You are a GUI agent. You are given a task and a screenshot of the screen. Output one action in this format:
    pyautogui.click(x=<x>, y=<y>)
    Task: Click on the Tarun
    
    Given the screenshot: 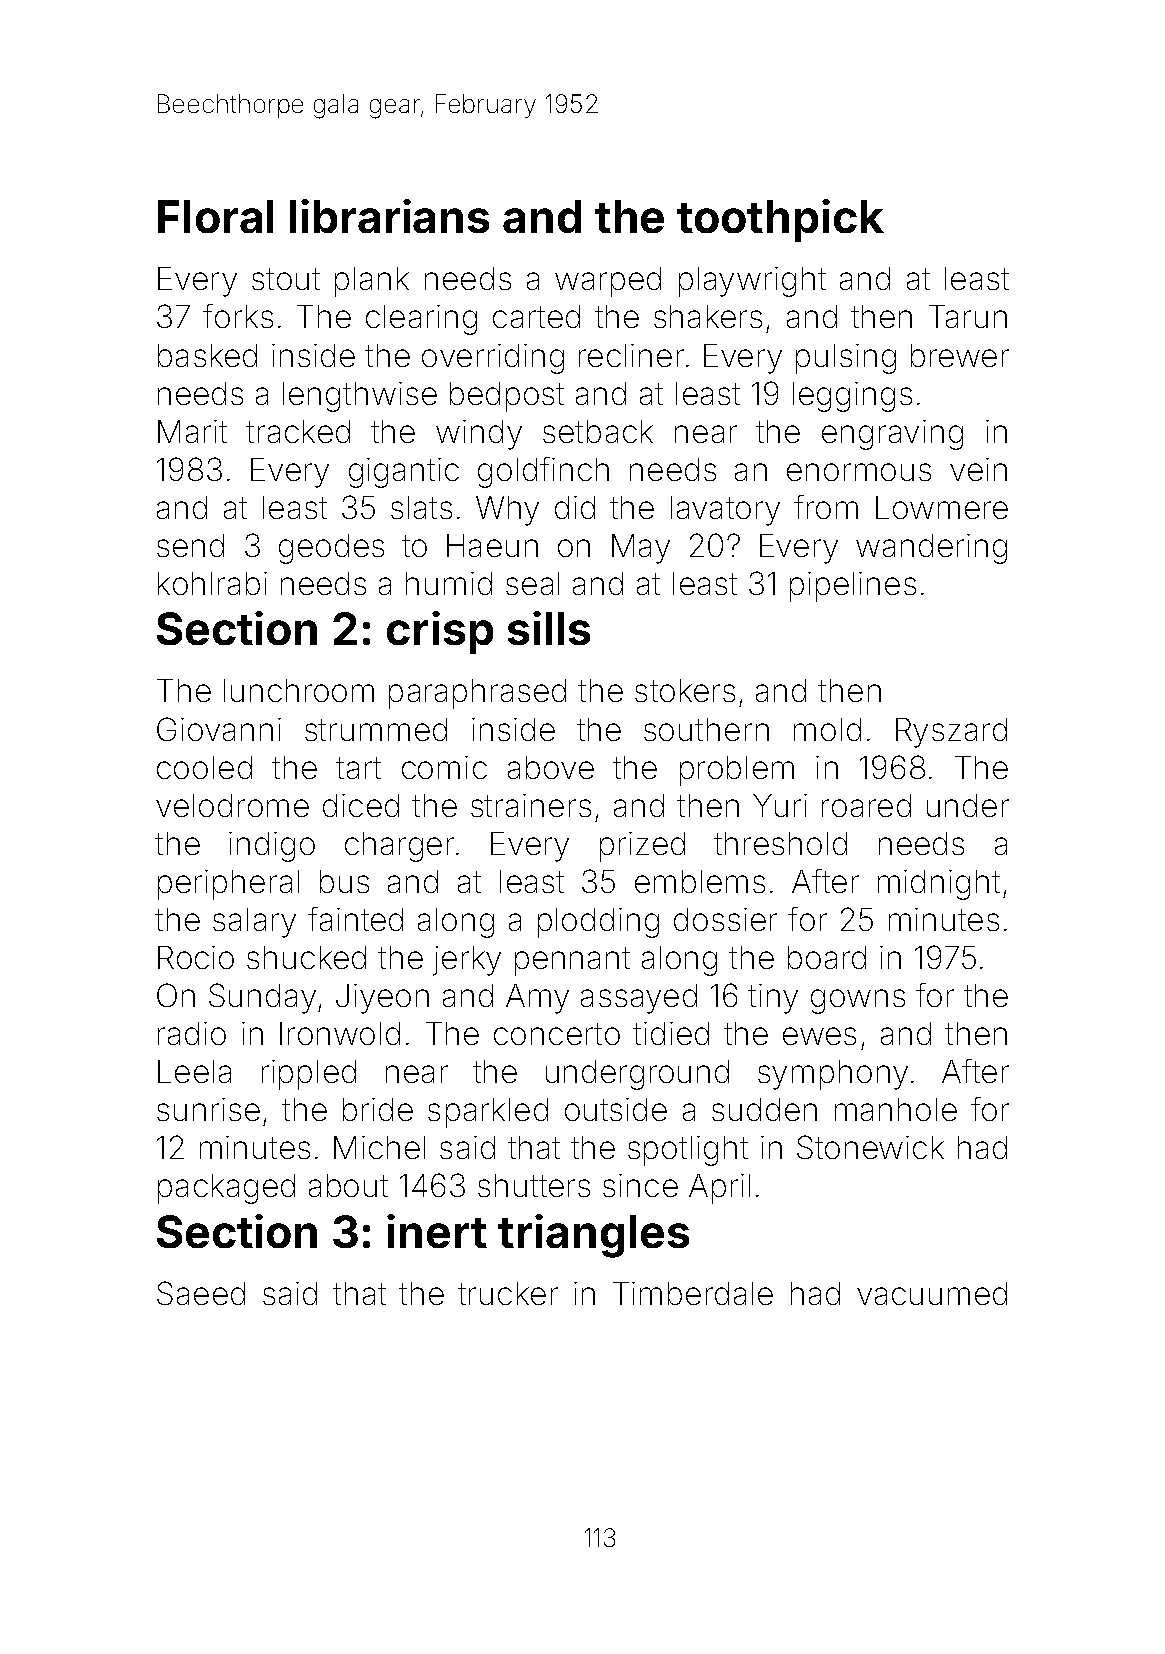 What is the action you would take?
    pyautogui.click(x=968, y=316)
